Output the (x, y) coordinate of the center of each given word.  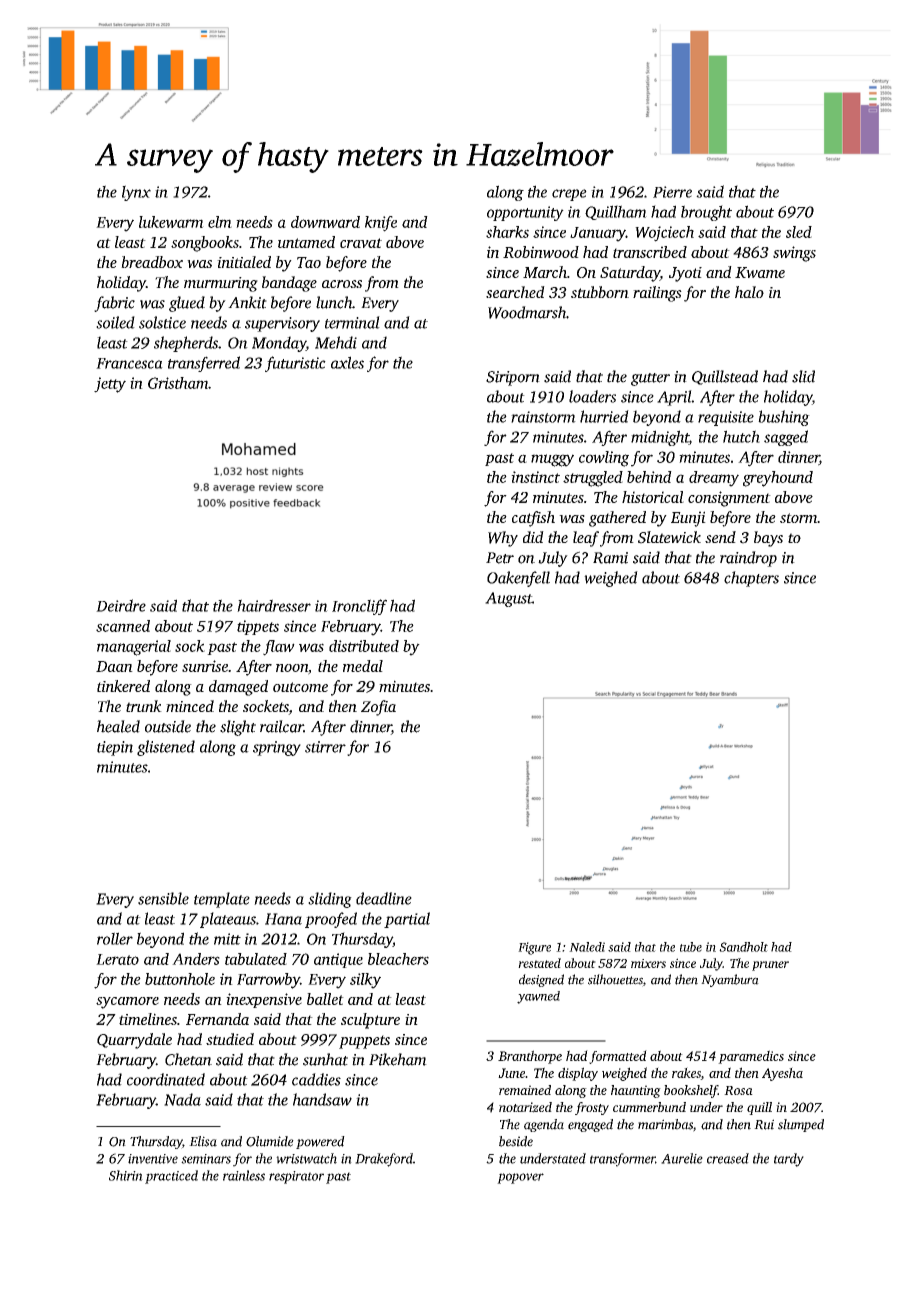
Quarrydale (134, 1041)
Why (503, 539)
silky (365, 981)
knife (381, 224)
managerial (134, 648)
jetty (110, 385)
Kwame (760, 272)
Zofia (378, 708)
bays (768, 539)
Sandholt (743, 947)
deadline (384, 898)
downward (325, 222)
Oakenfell (518, 579)
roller (115, 938)
